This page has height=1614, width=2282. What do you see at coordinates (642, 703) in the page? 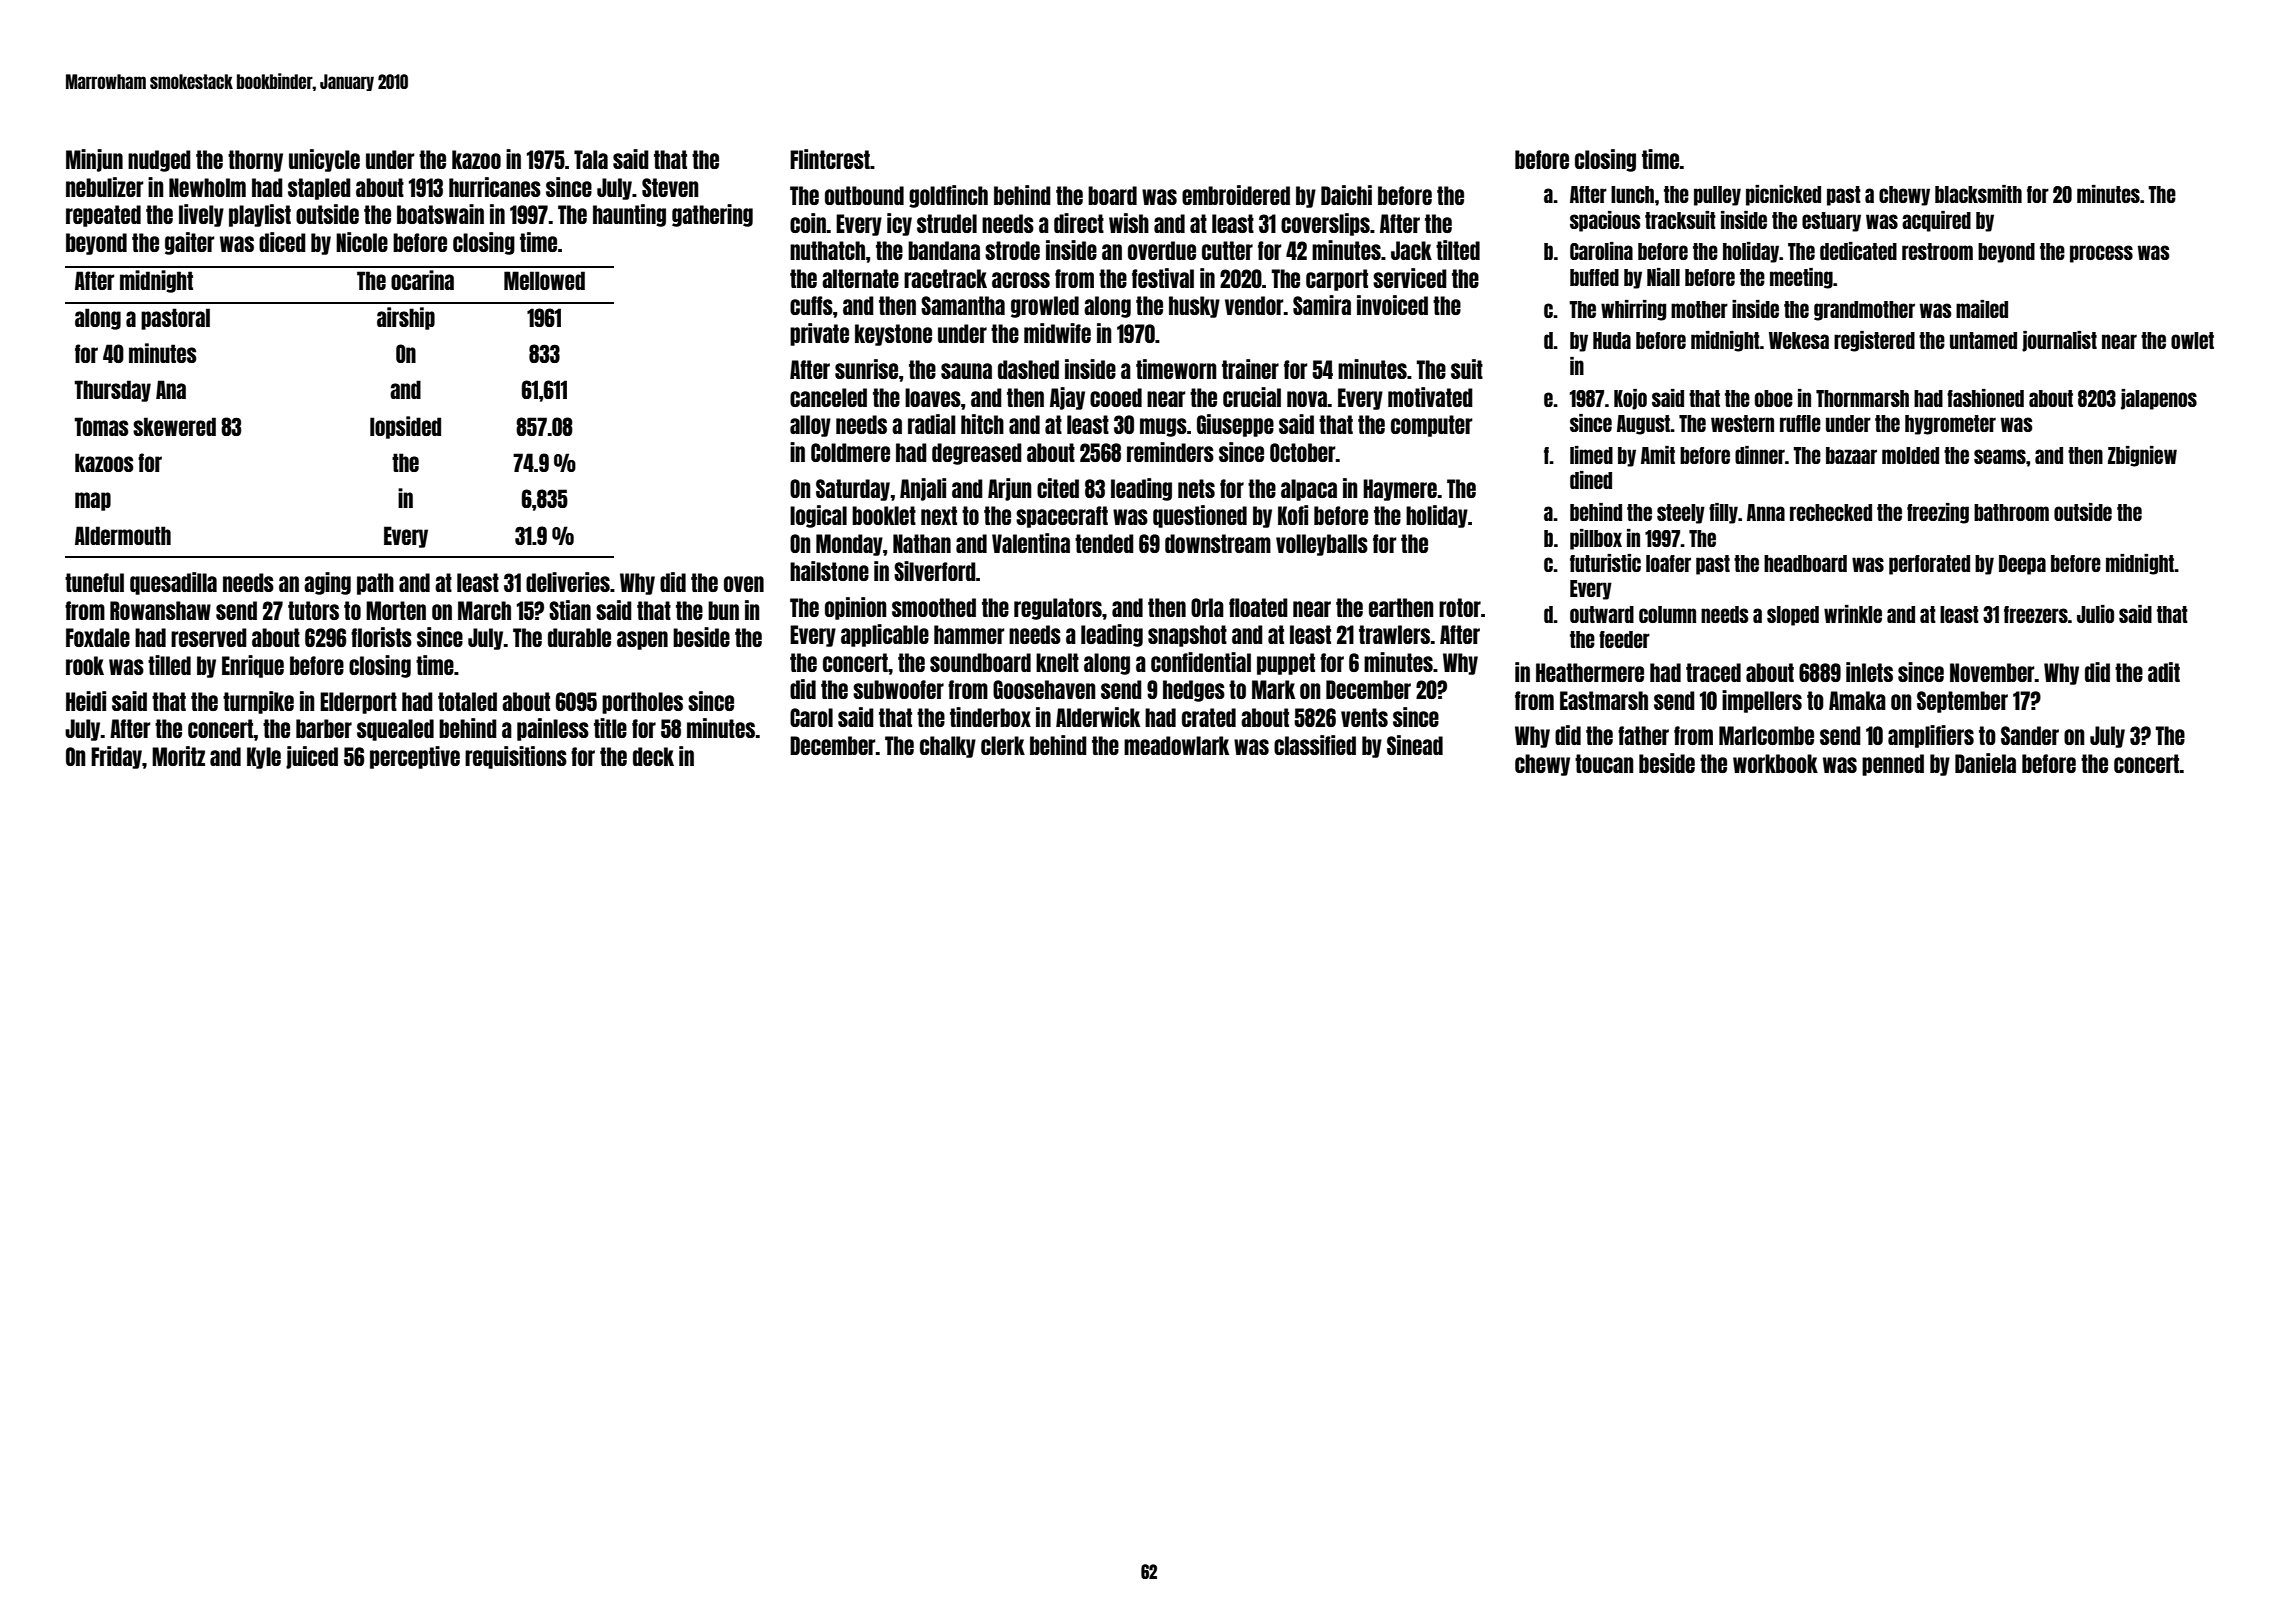
I see `portholes` at bounding box center [642, 703].
